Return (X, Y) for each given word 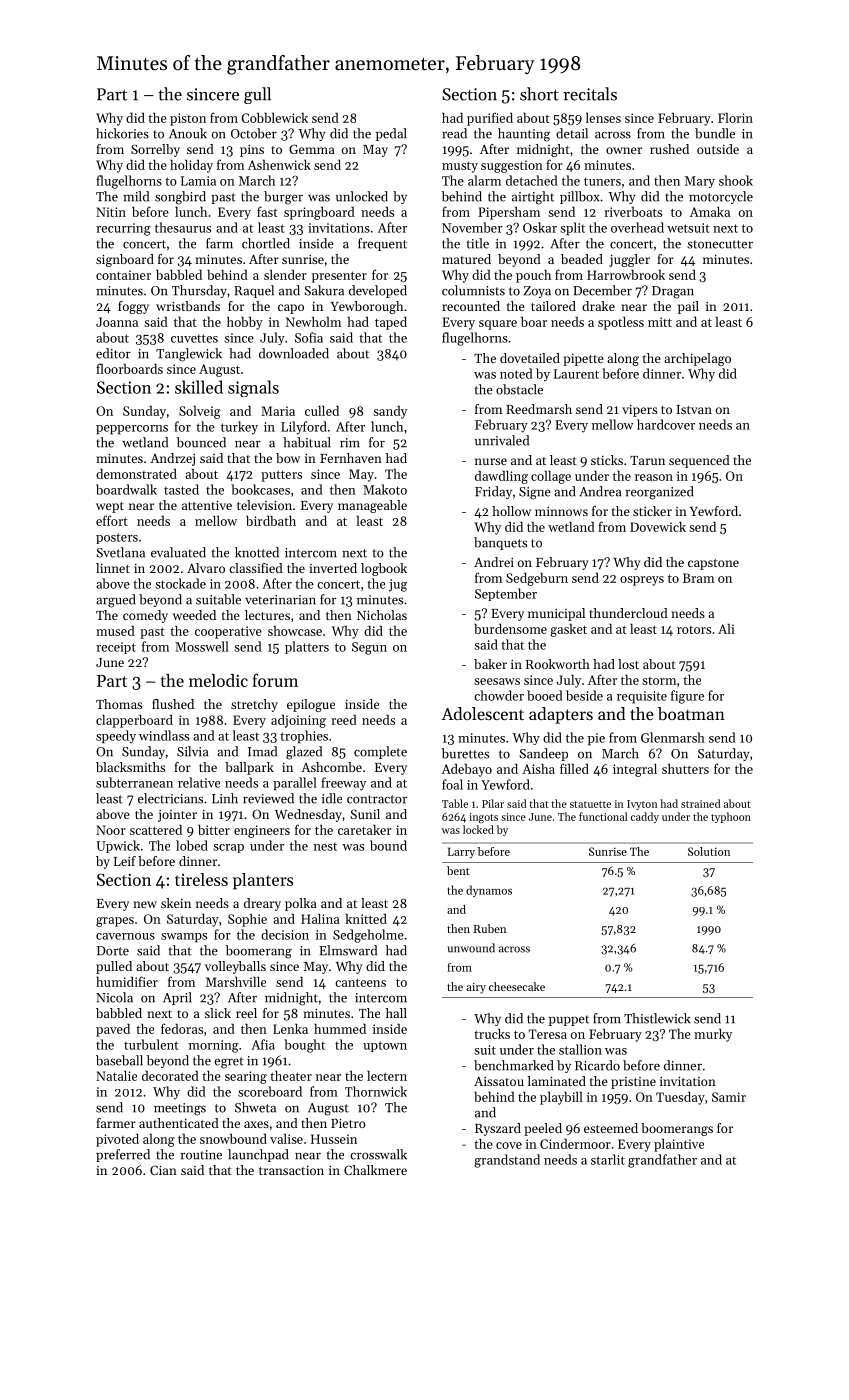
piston (188, 119)
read (454, 133)
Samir (729, 1097)
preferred (123, 1155)
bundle (715, 133)
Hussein (334, 1139)
